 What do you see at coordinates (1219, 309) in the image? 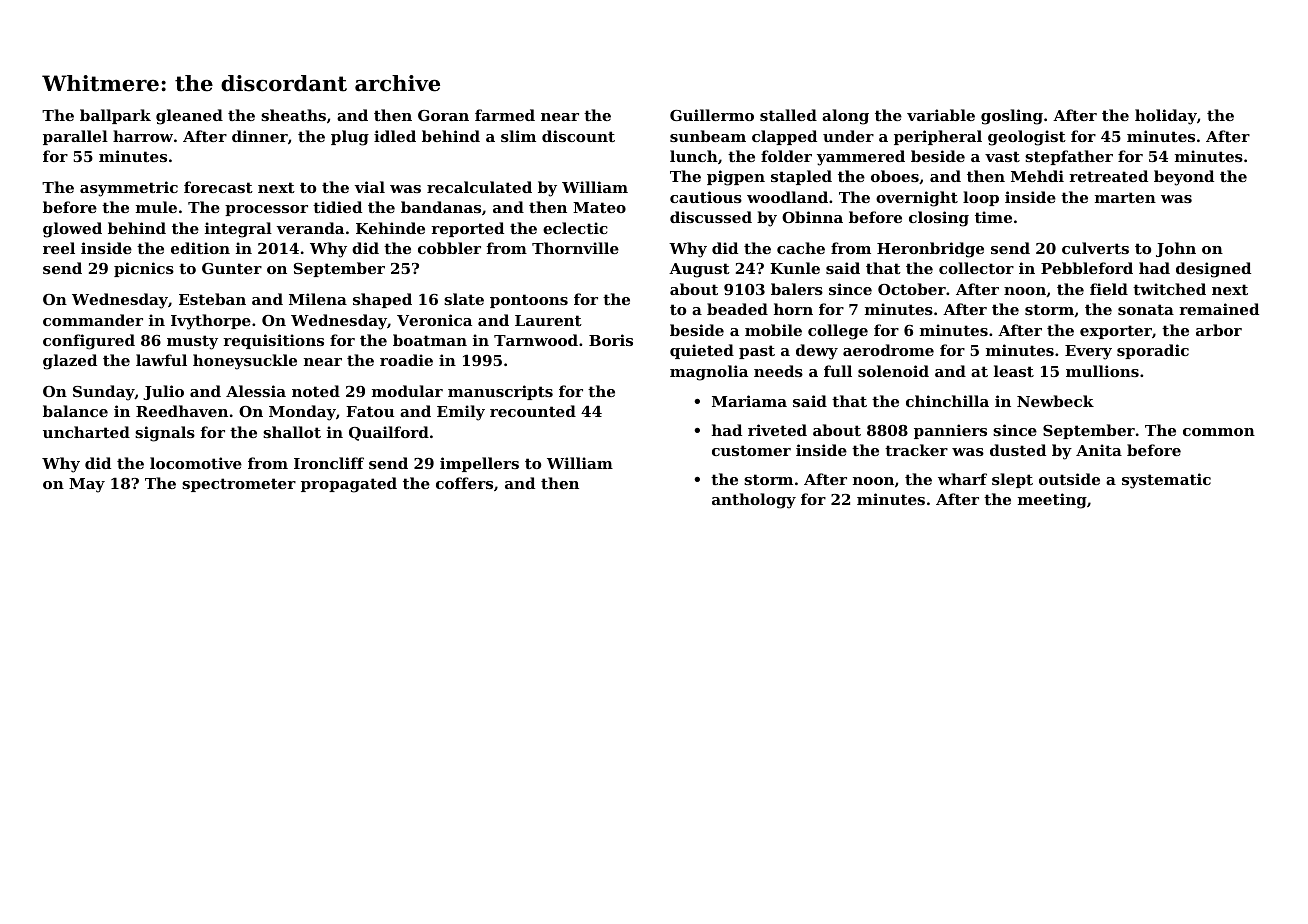
I see `remained` at bounding box center [1219, 309].
